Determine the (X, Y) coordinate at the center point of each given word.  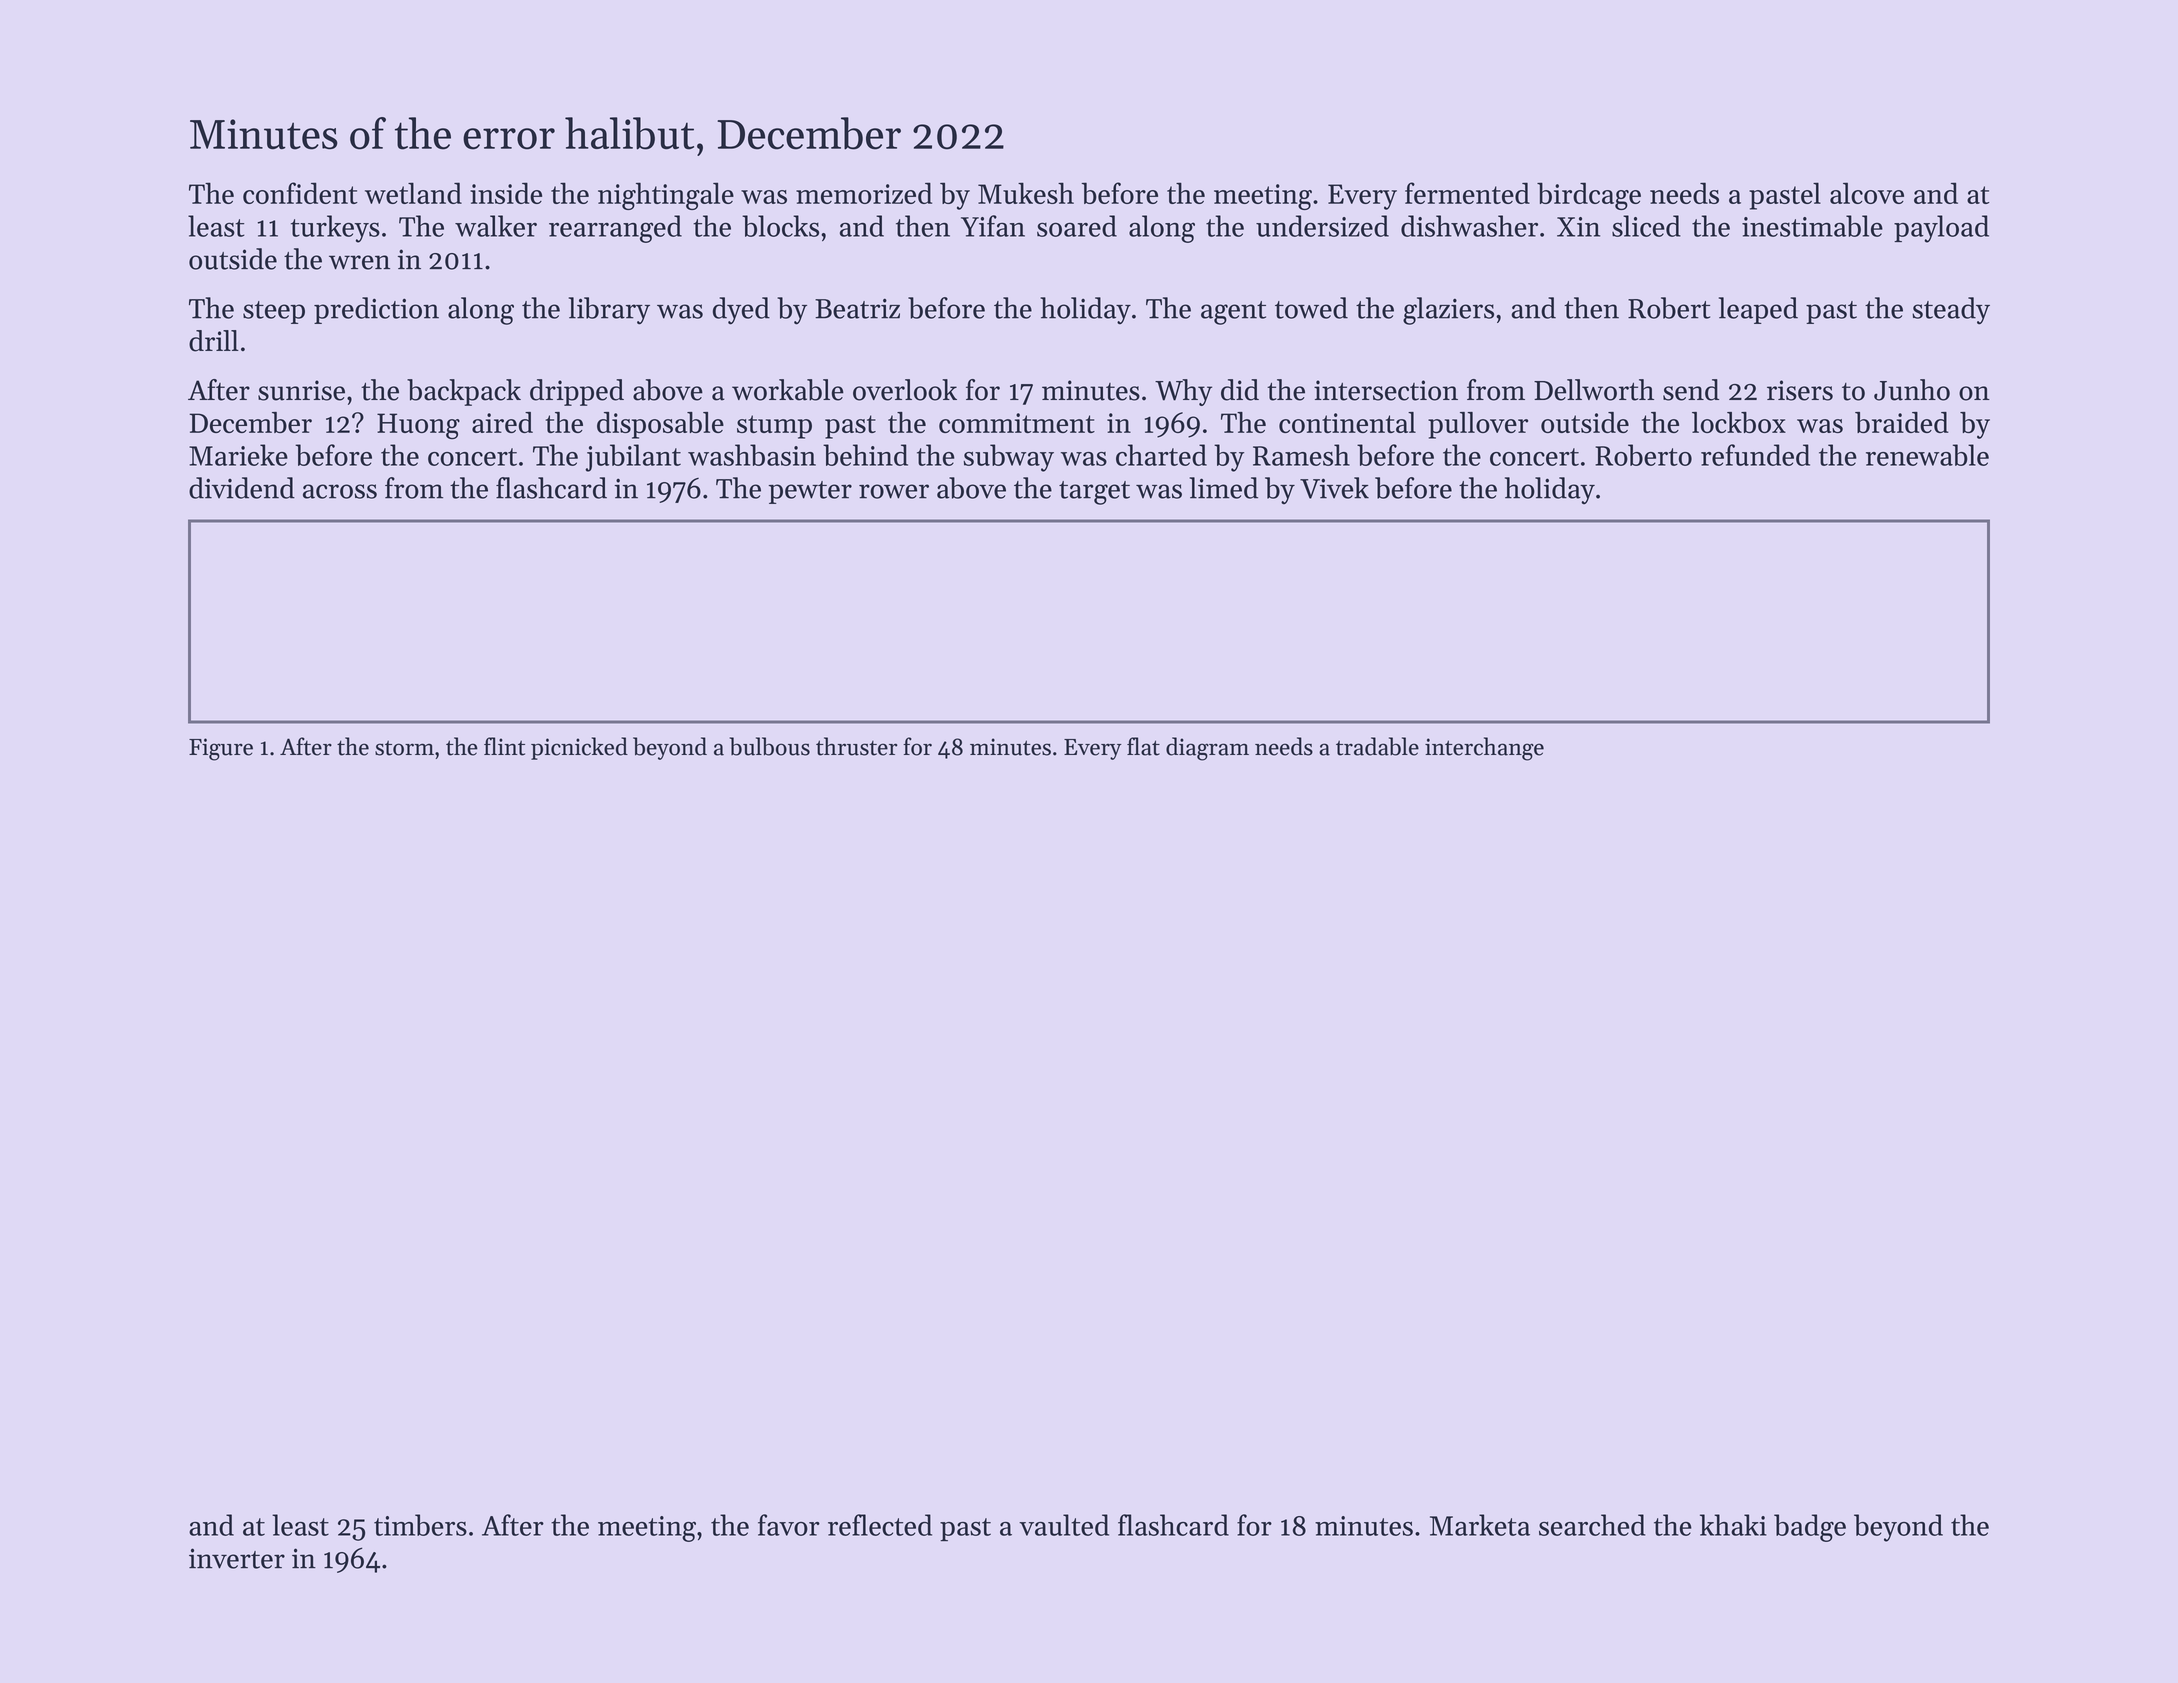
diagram (1207, 749)
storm (404, 748)
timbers (420, 1525)
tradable (1377, 746)
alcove (1867, 193)
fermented (1467, 193)
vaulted (1064, 1525)
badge (1810, 1528)
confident (300, 193)
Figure (221, 749)
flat (1143, 746)
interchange (1484, 749)
